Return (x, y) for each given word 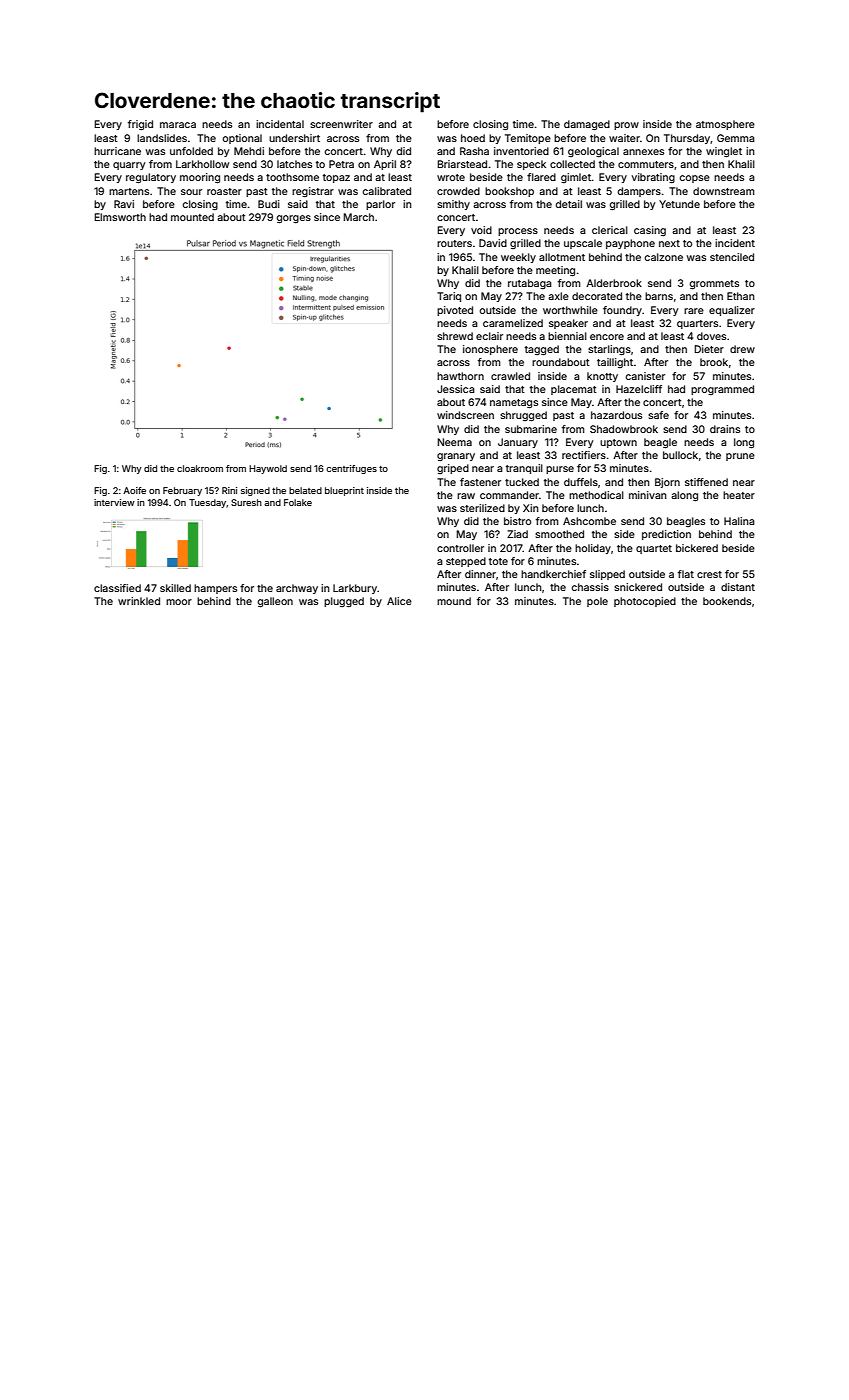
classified (117, 588)
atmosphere (725, 125)
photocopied (645, 602)
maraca (178, 125)
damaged (587, 125)
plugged (344, 602)
